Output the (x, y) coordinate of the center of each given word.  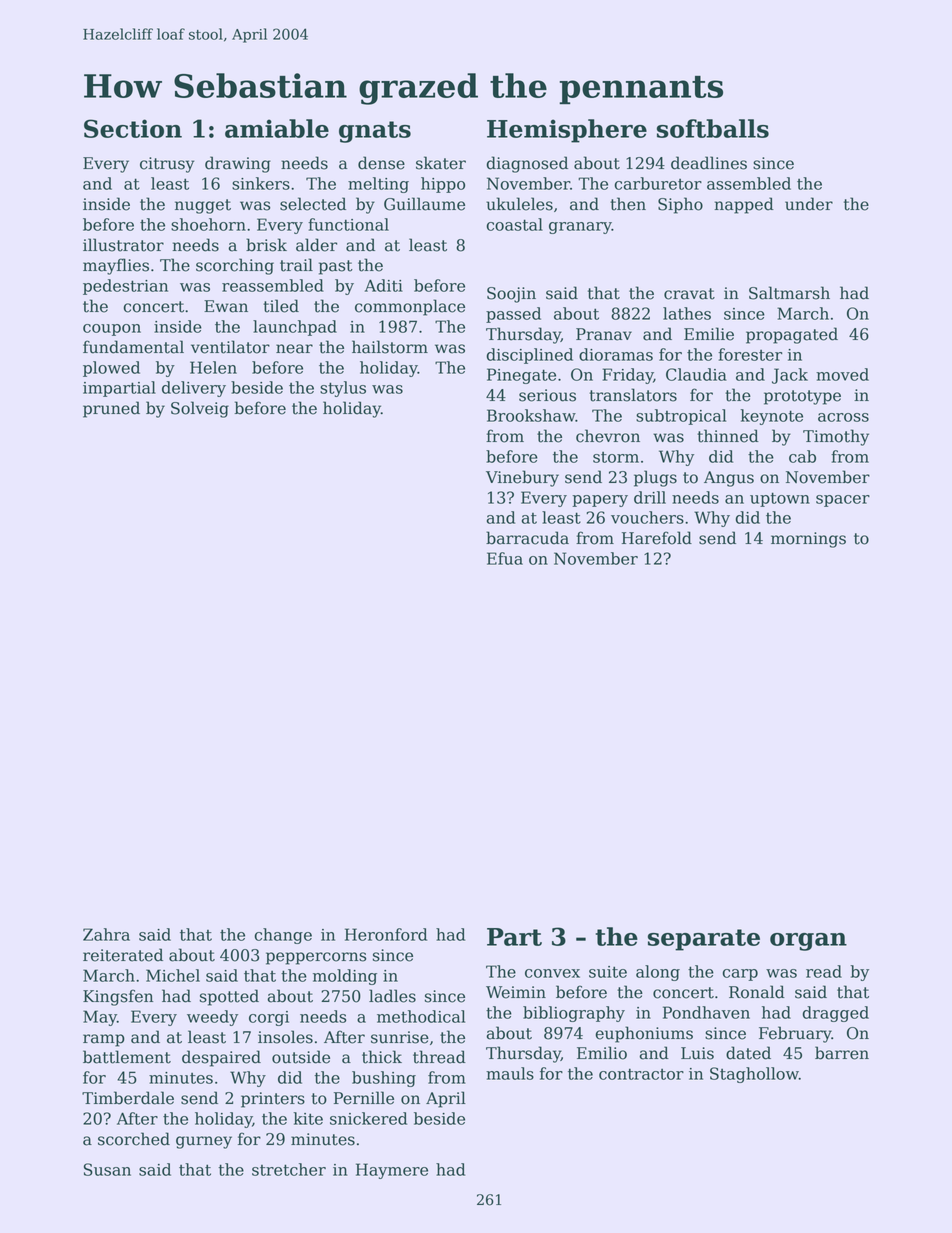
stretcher (289, 1169)
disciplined (530, 356)
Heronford (386, 934)
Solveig (200, 409)
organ (808, 942)
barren (842, 1053)
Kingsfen (118, 997)
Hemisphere (567, 131)
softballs (713, 128)
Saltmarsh (789, 293)
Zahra (106, 934)
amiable (277, 128)
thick (382, 1057)
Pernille (364, 1098)
